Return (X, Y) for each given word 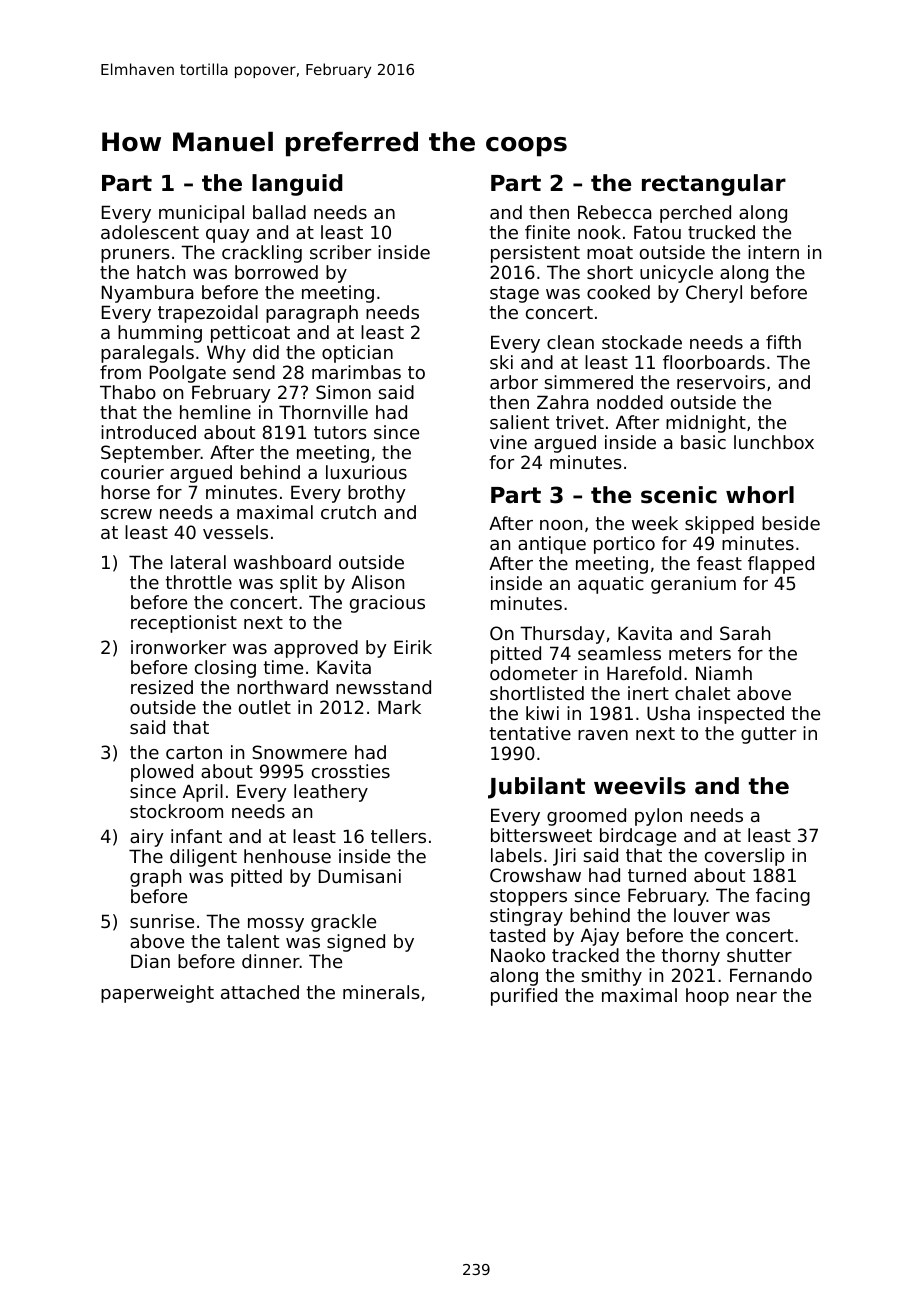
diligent (203, 858)
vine (508, 442)
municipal (201, 214)
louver (702, 915)
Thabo (128, 392)
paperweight (157, 994)
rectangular (714, 185)
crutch (348, 512)
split (298, 584)
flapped (781, 565)
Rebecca (614, 212)
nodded (630, 402)
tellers (398, 836)
